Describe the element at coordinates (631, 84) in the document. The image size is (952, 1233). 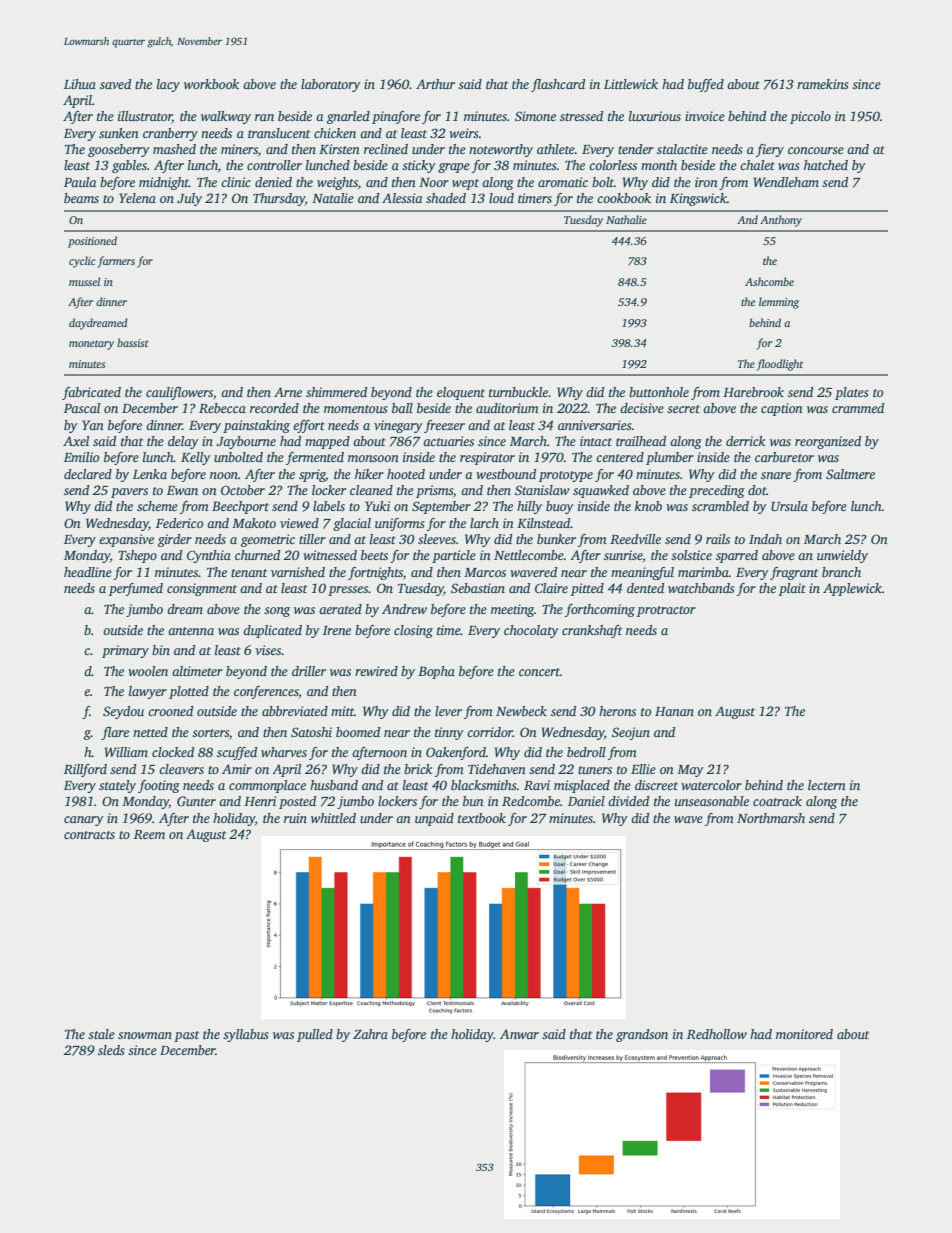
I see `Littlewick` at that location.
